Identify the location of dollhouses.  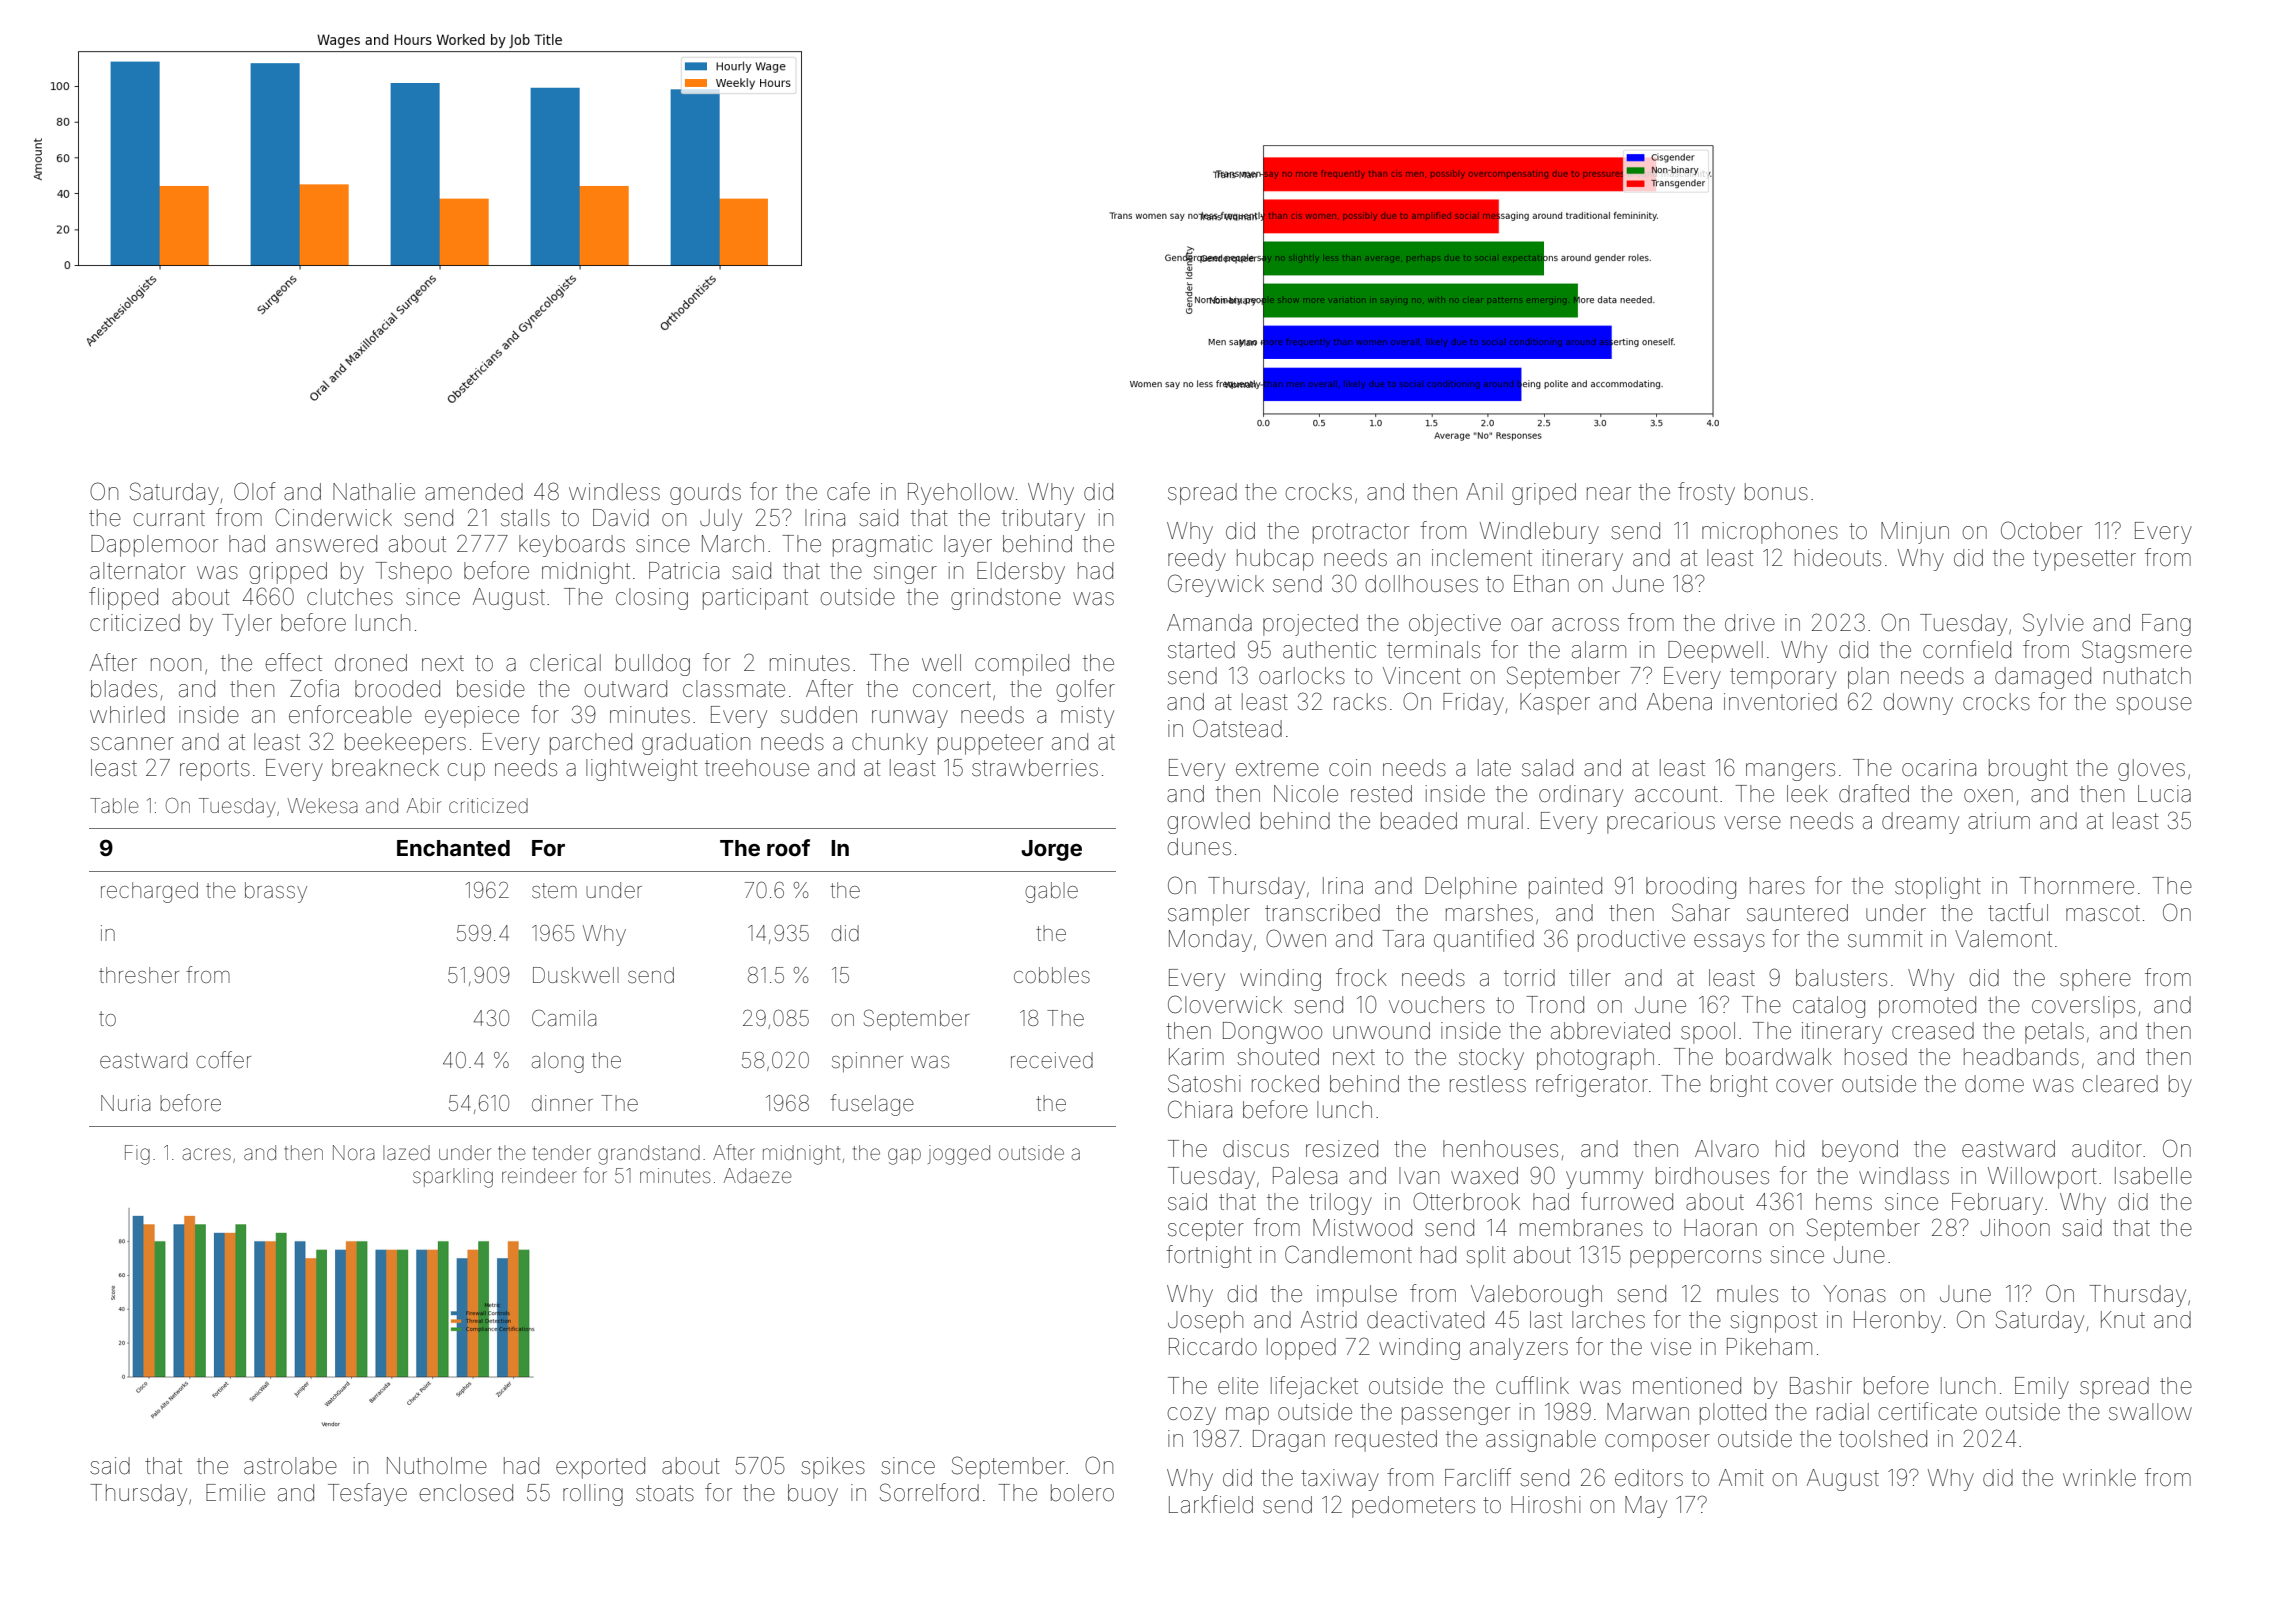
(1421, 584).
